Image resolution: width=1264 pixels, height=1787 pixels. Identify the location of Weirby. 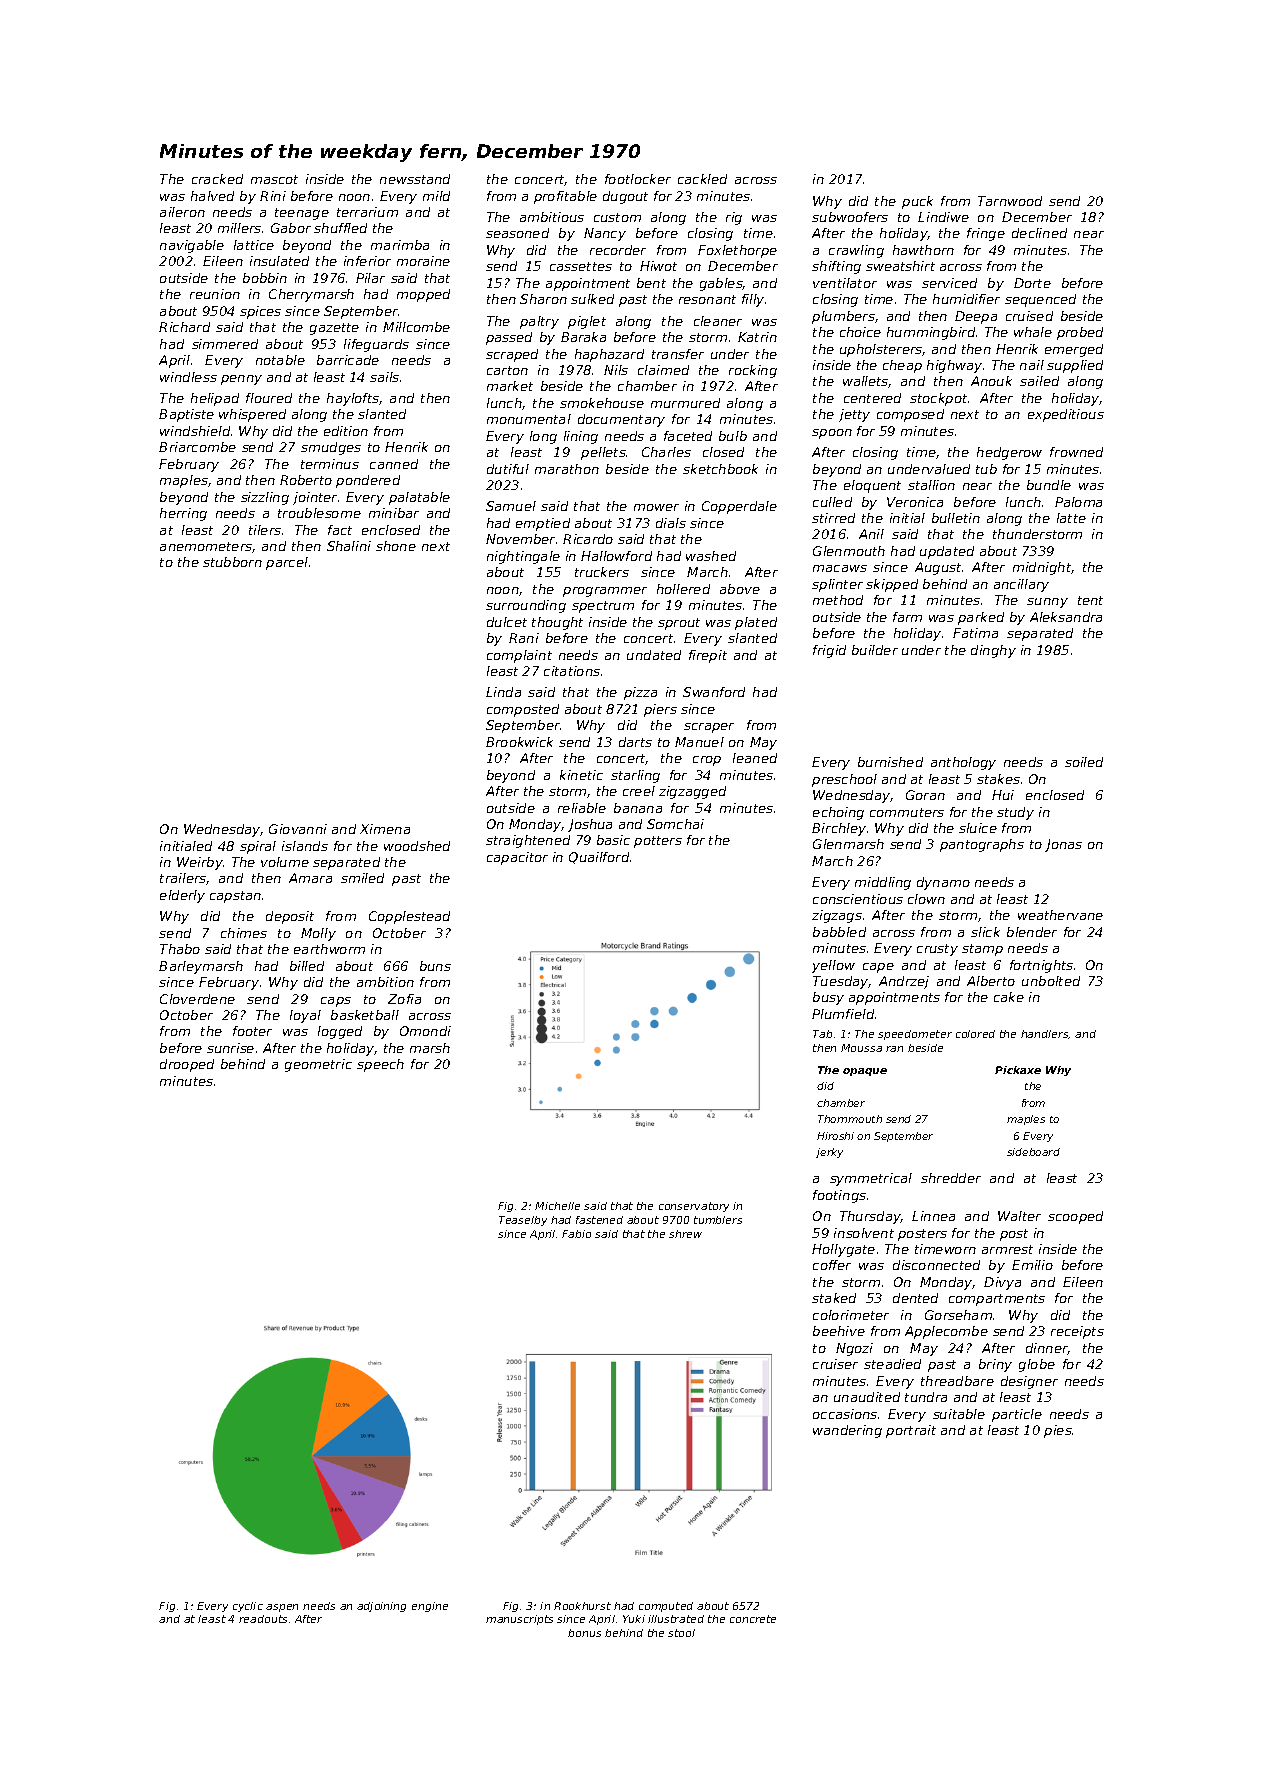
(200, 863).
